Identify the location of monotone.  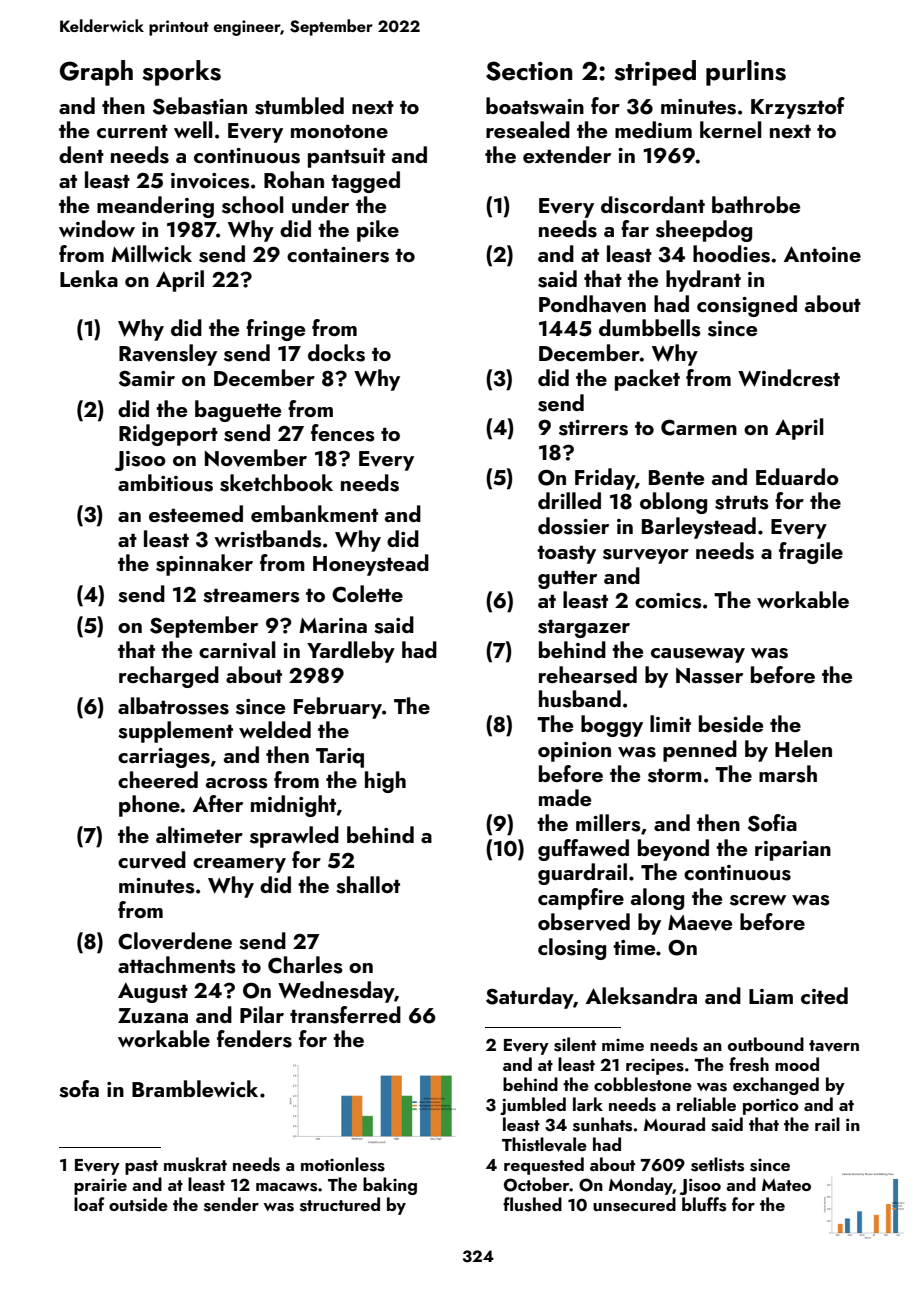
(339, 131).
